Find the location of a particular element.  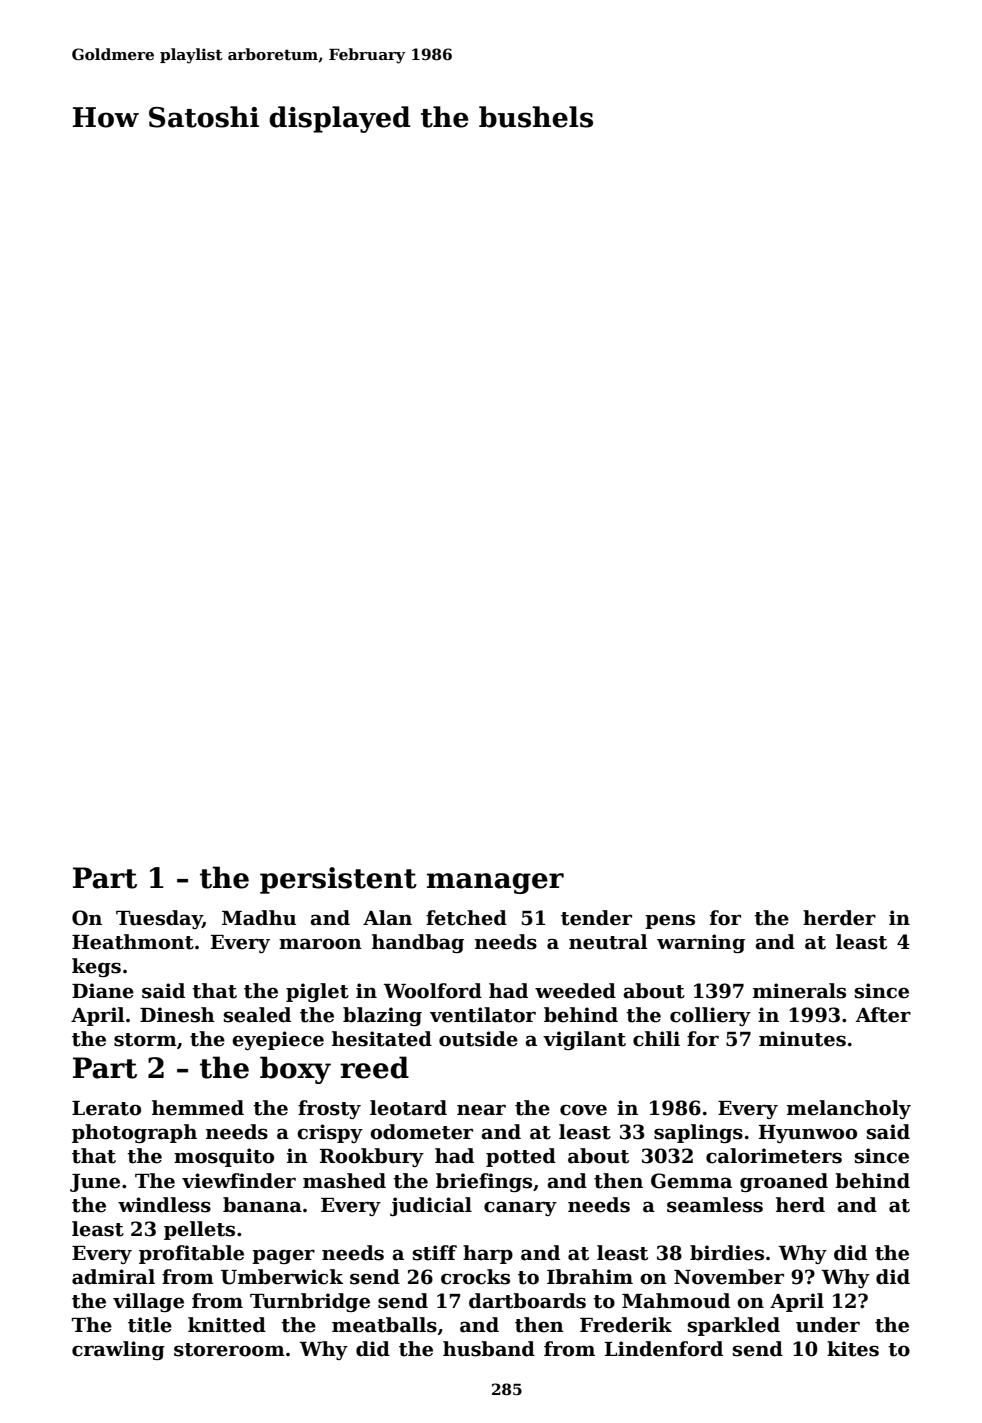

groaned is located at coordinates (784, 1182).
